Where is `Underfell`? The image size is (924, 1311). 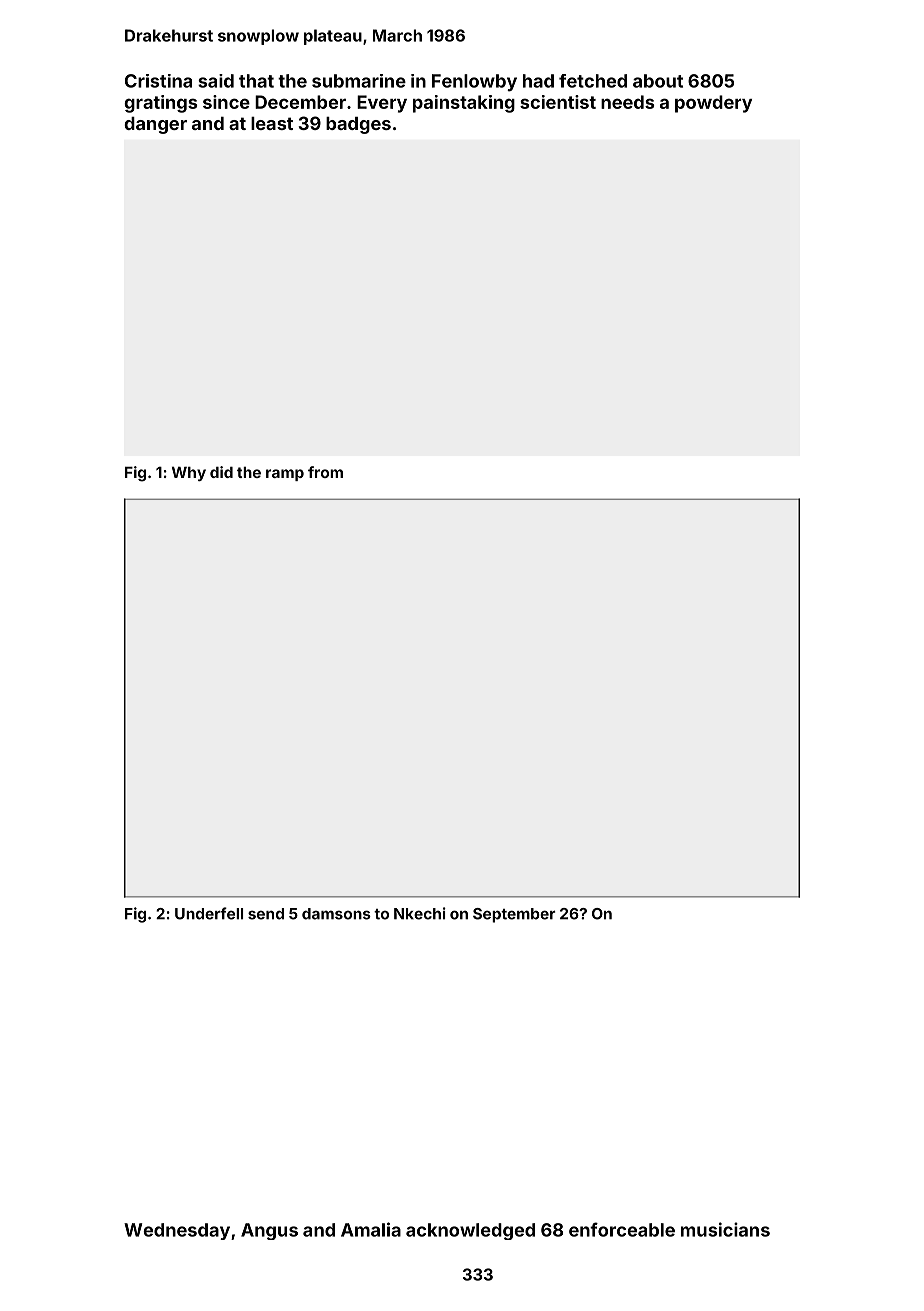 Underfell is located at coordinates (209, 913).
